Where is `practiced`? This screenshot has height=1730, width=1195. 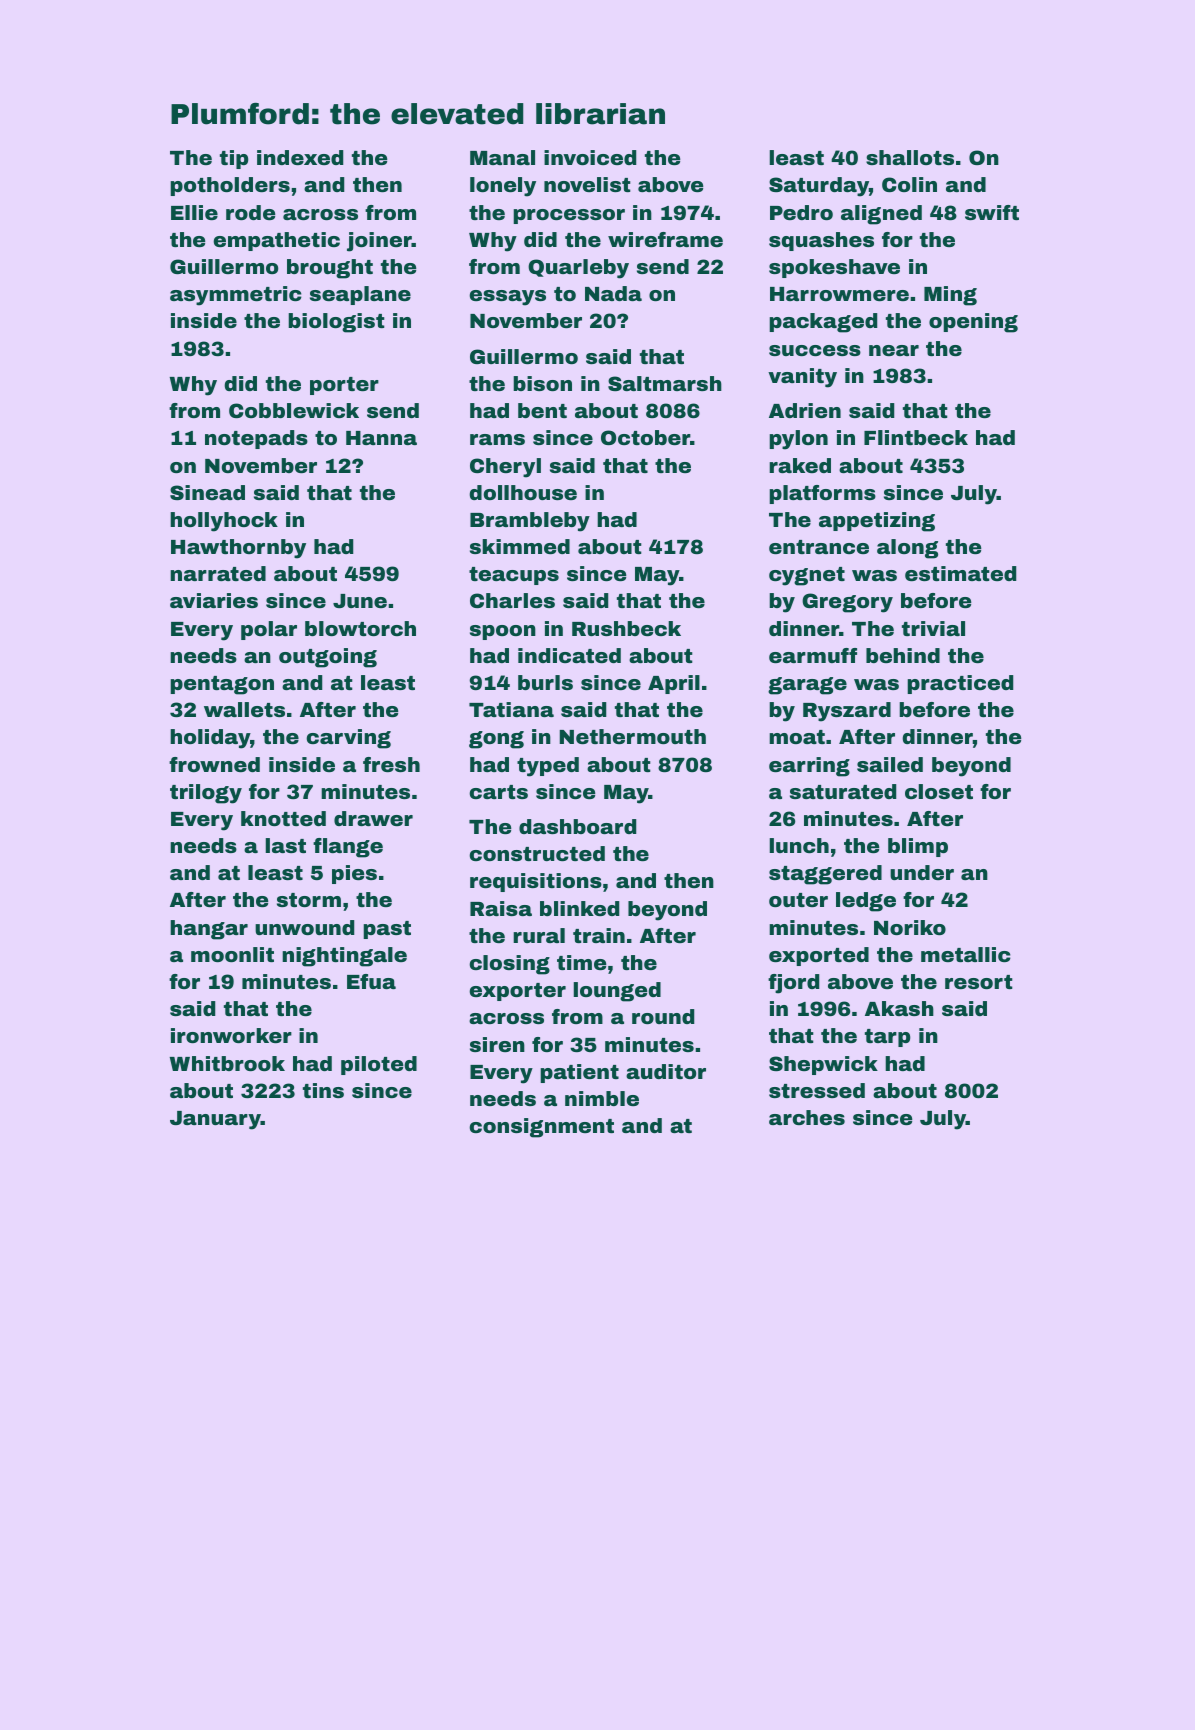
practiced is located at coordinates (960, 684).
